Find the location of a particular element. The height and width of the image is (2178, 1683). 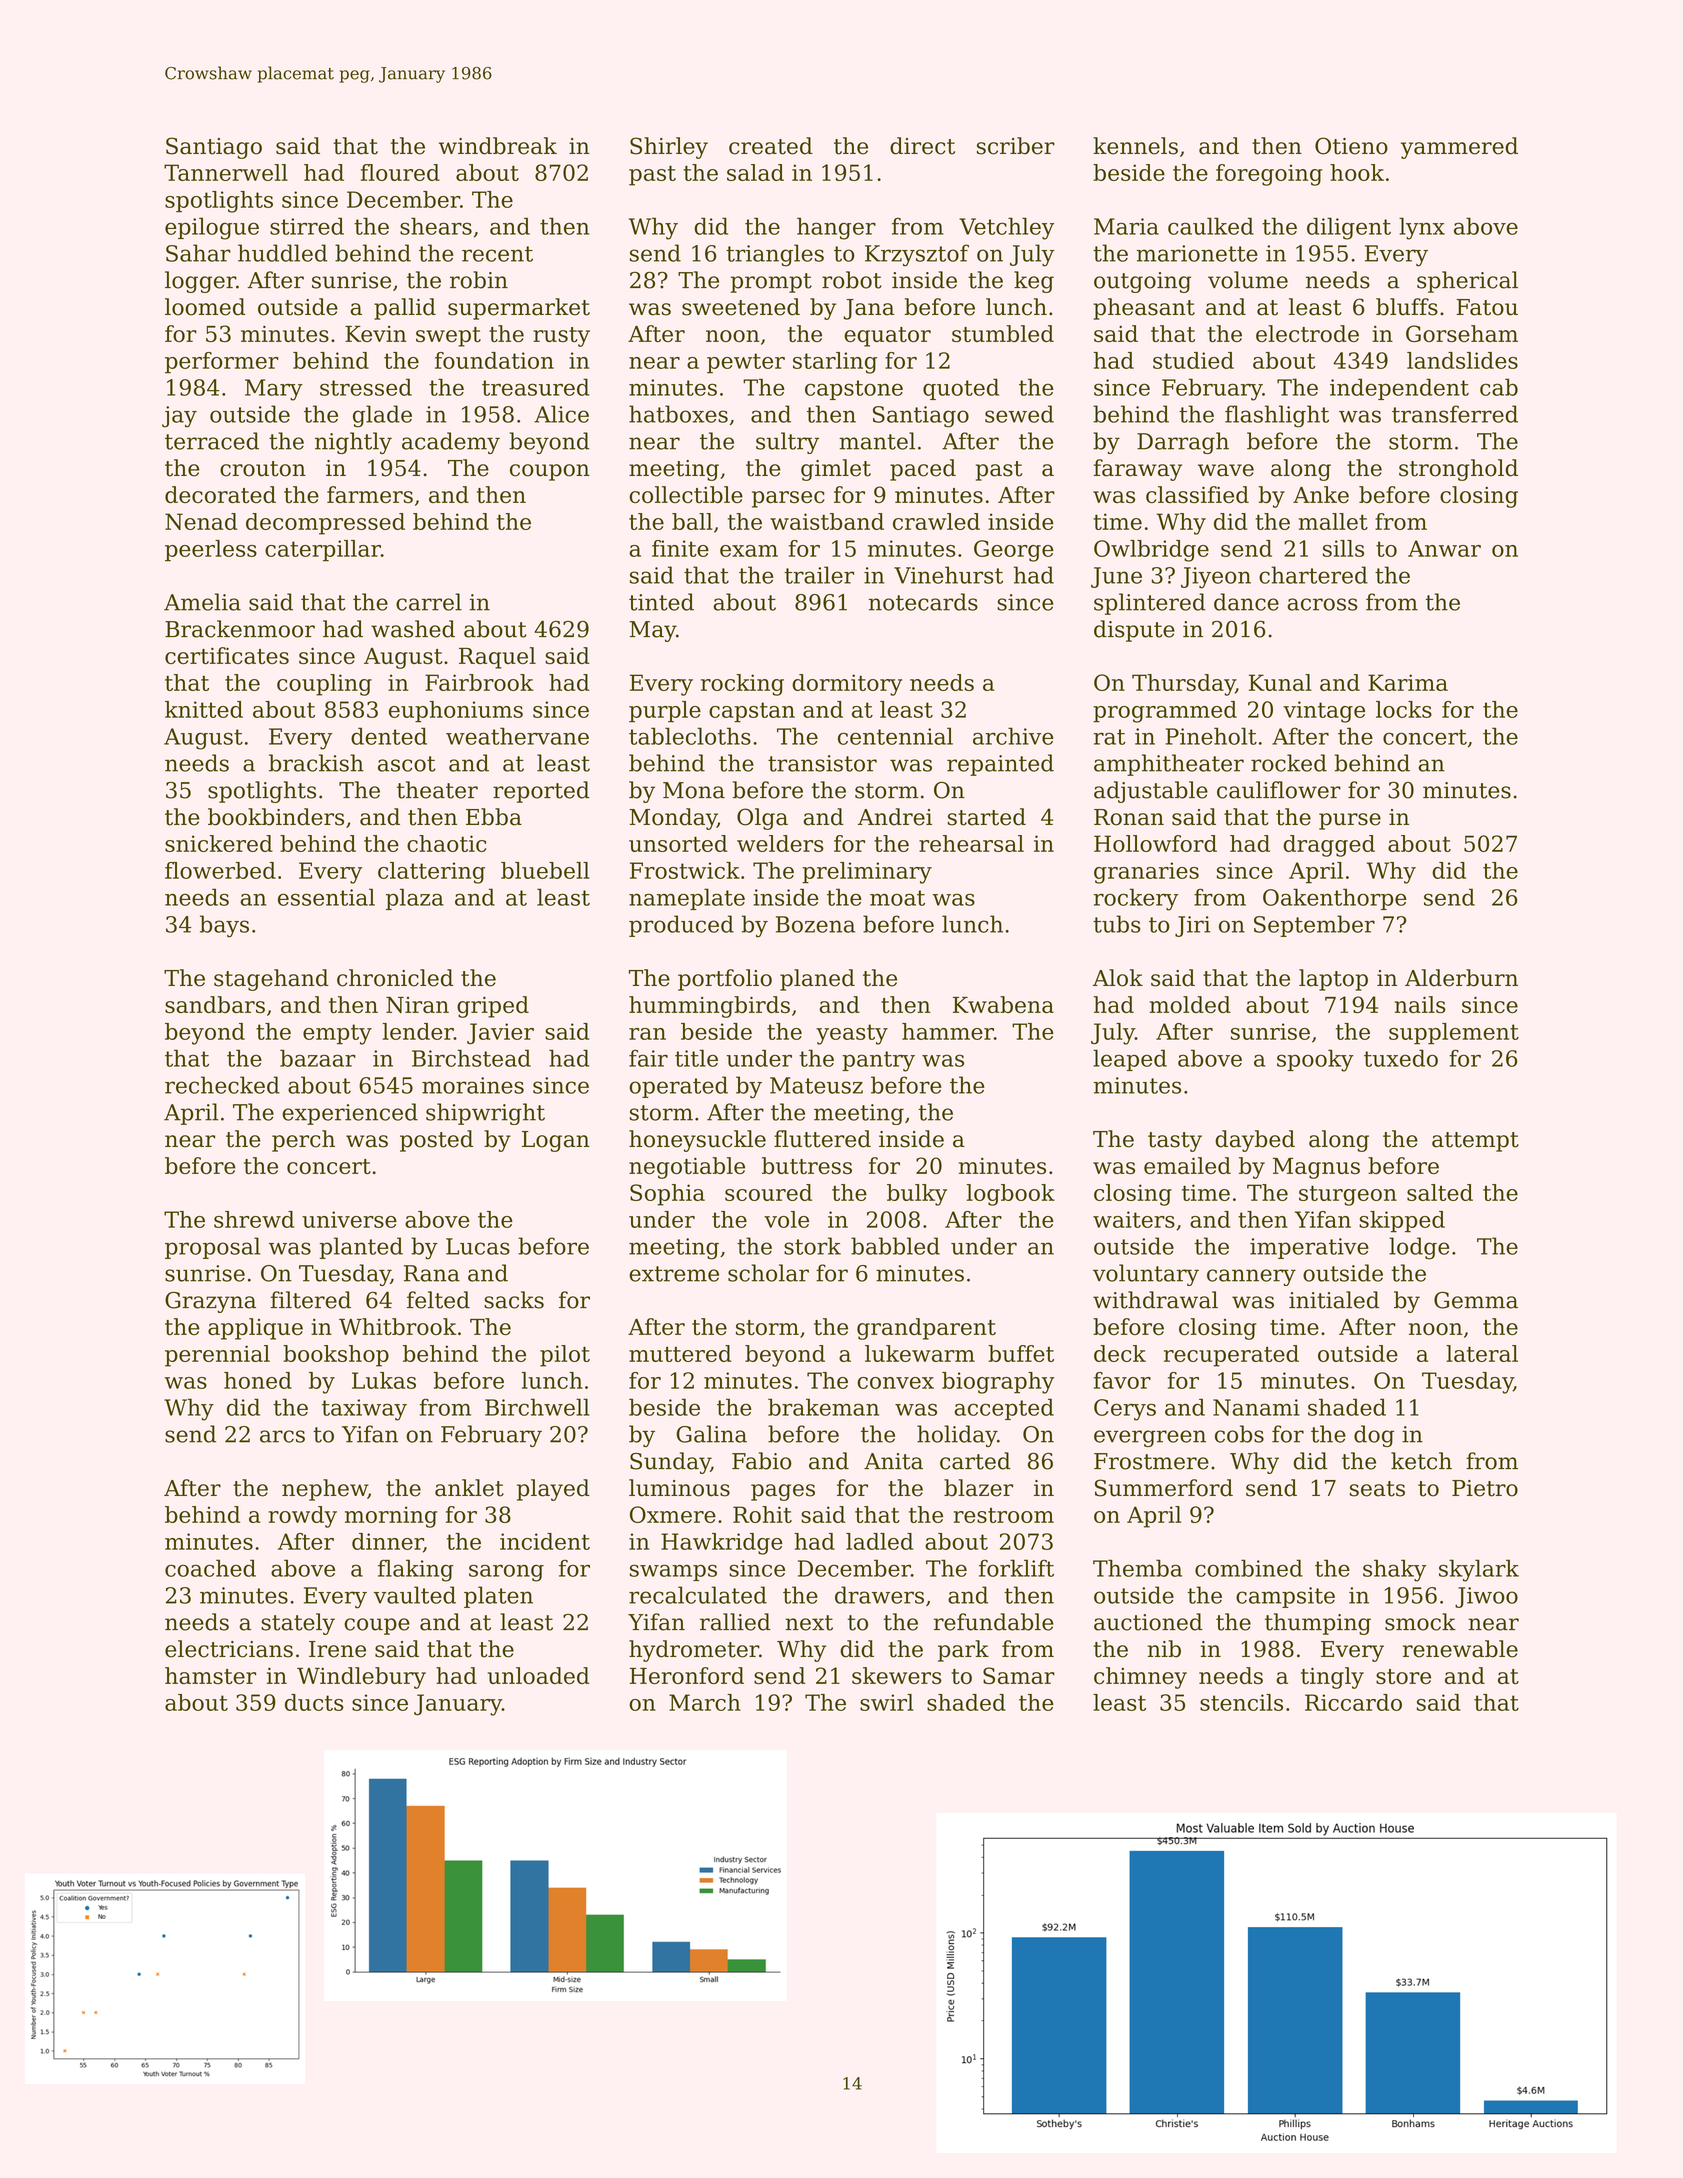

tinted is located at coordinates (661, 602).
